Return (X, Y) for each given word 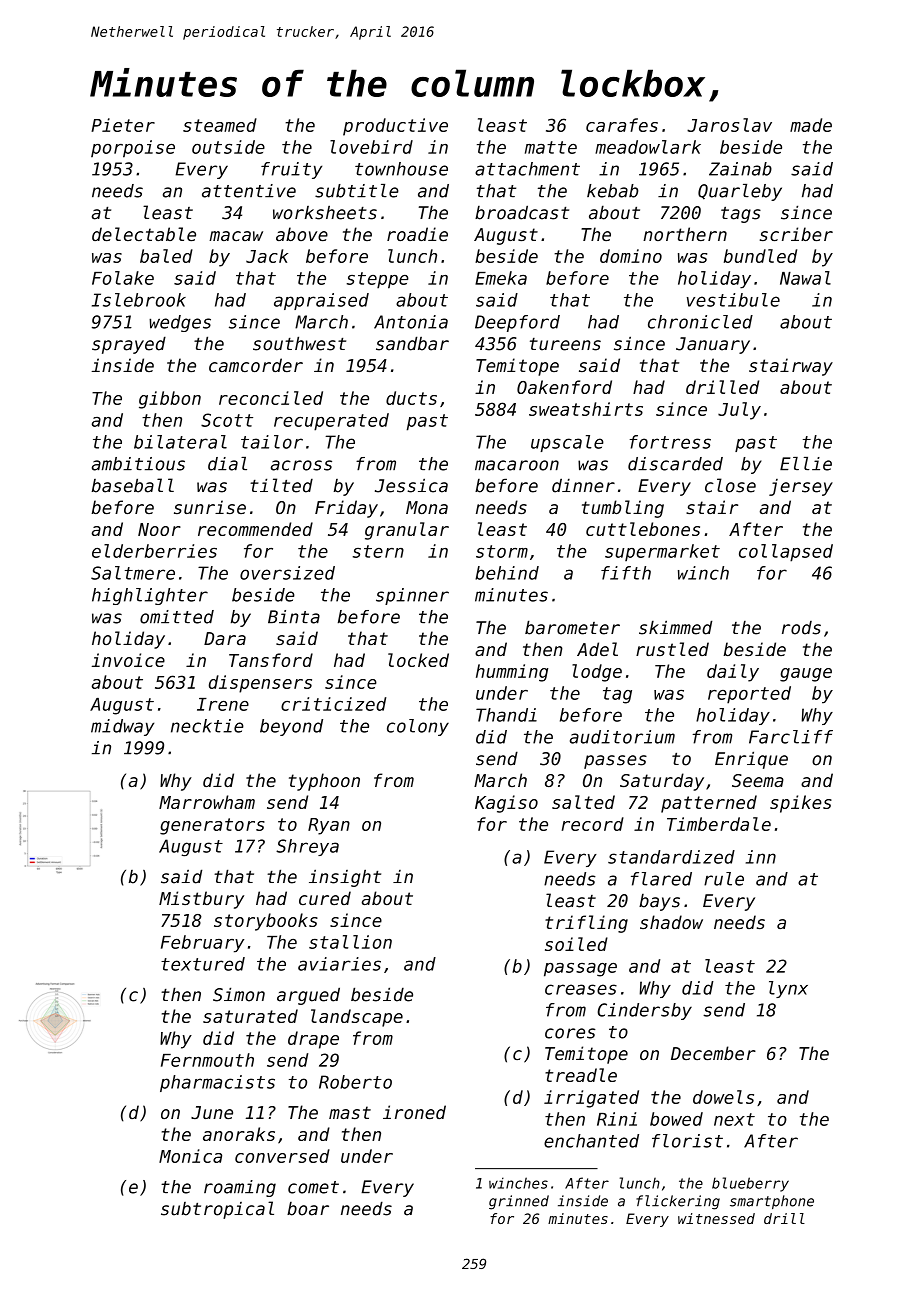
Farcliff (791, 737)
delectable (144, 234)
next (734, 1119)
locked (418, 660)
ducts (411, 398)
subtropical (217, 1210)
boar (308, 1209)
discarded (675, 464)
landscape (357, 1018)
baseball (133, 485)
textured (203, 964)
